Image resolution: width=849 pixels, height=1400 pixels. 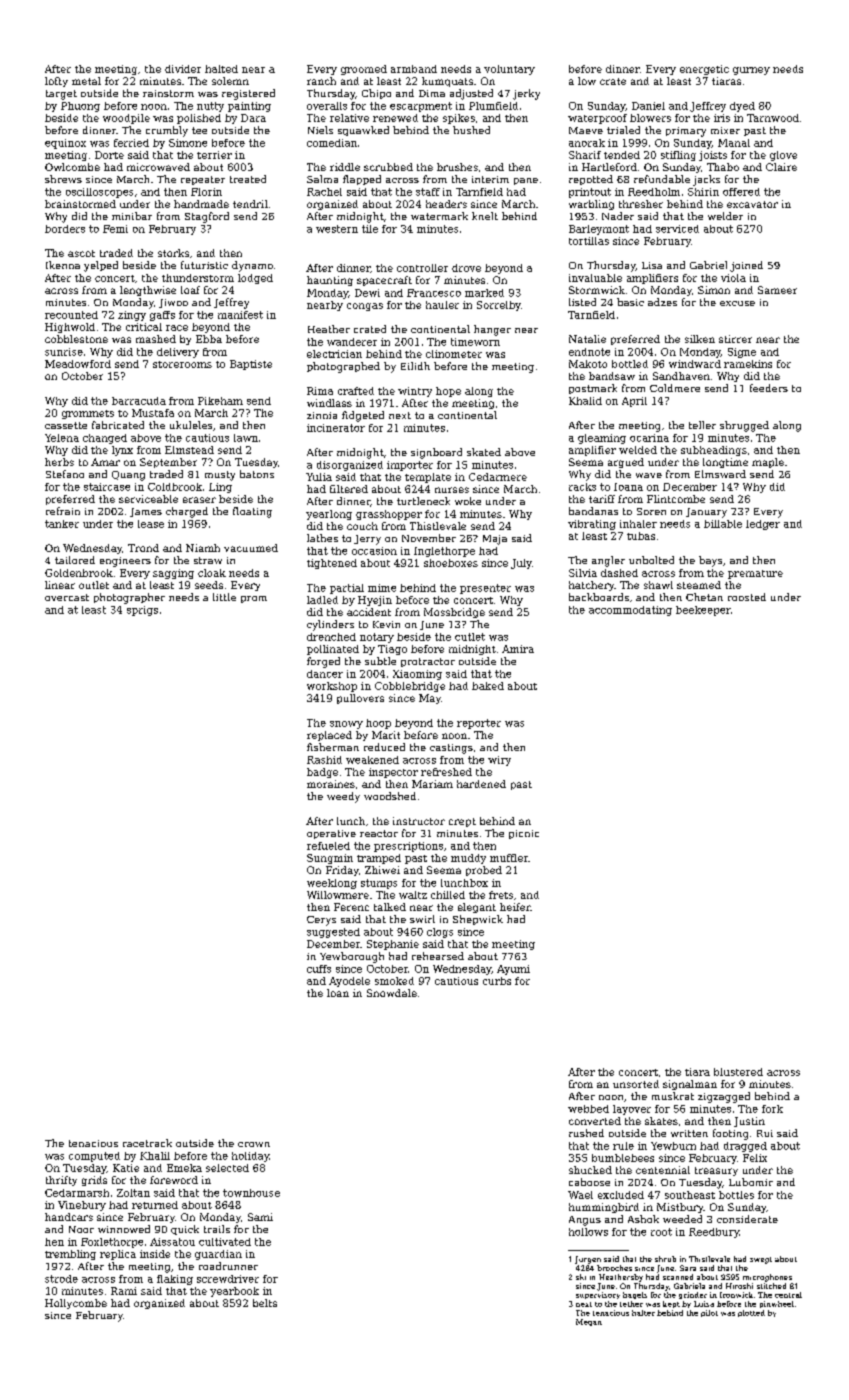 I want to click on Mariam, so click(x=432, y=784).
